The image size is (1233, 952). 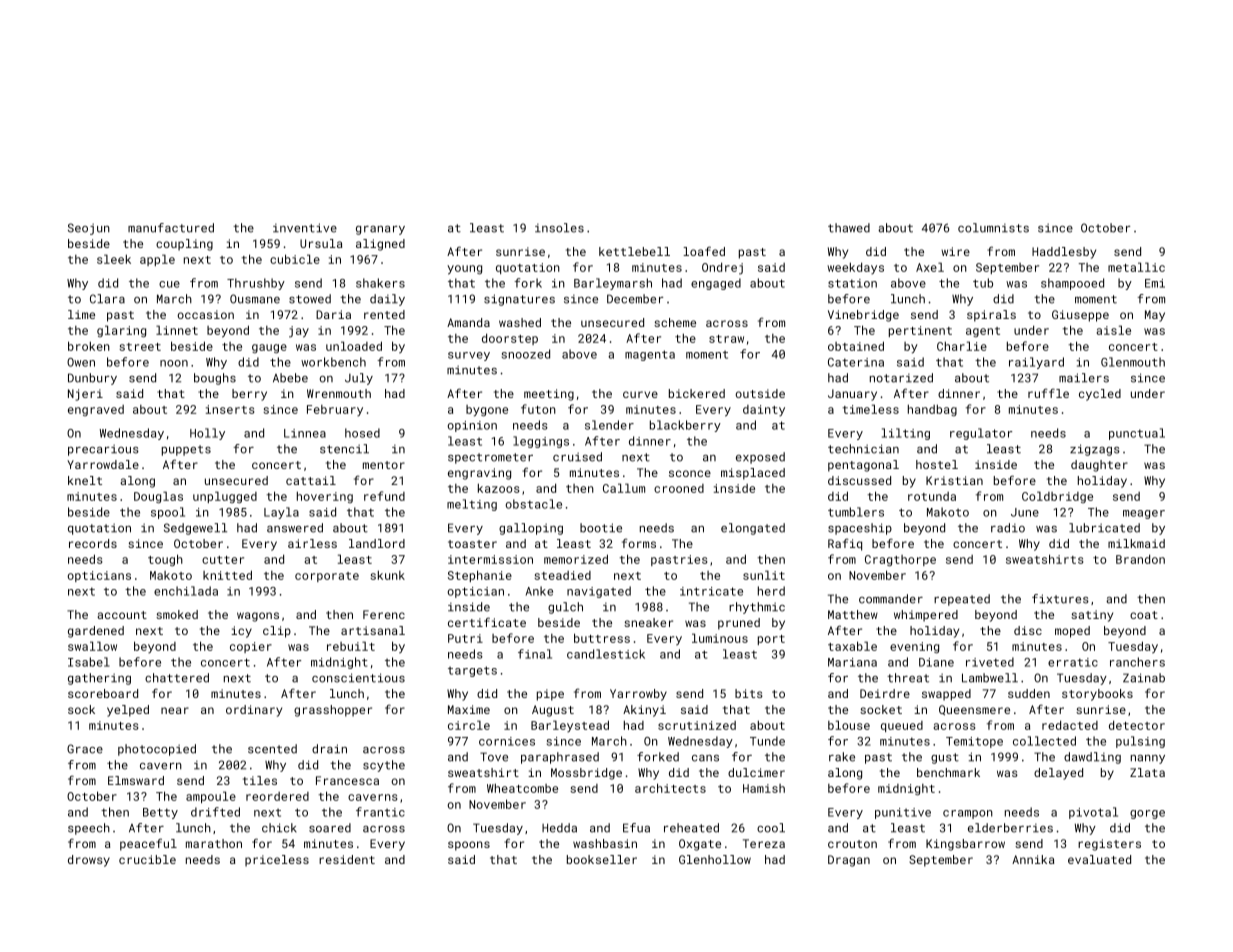 What do you see at coordinates (305, 433) in the image?
I see `Linnea` at bounding box center [305, 433].
